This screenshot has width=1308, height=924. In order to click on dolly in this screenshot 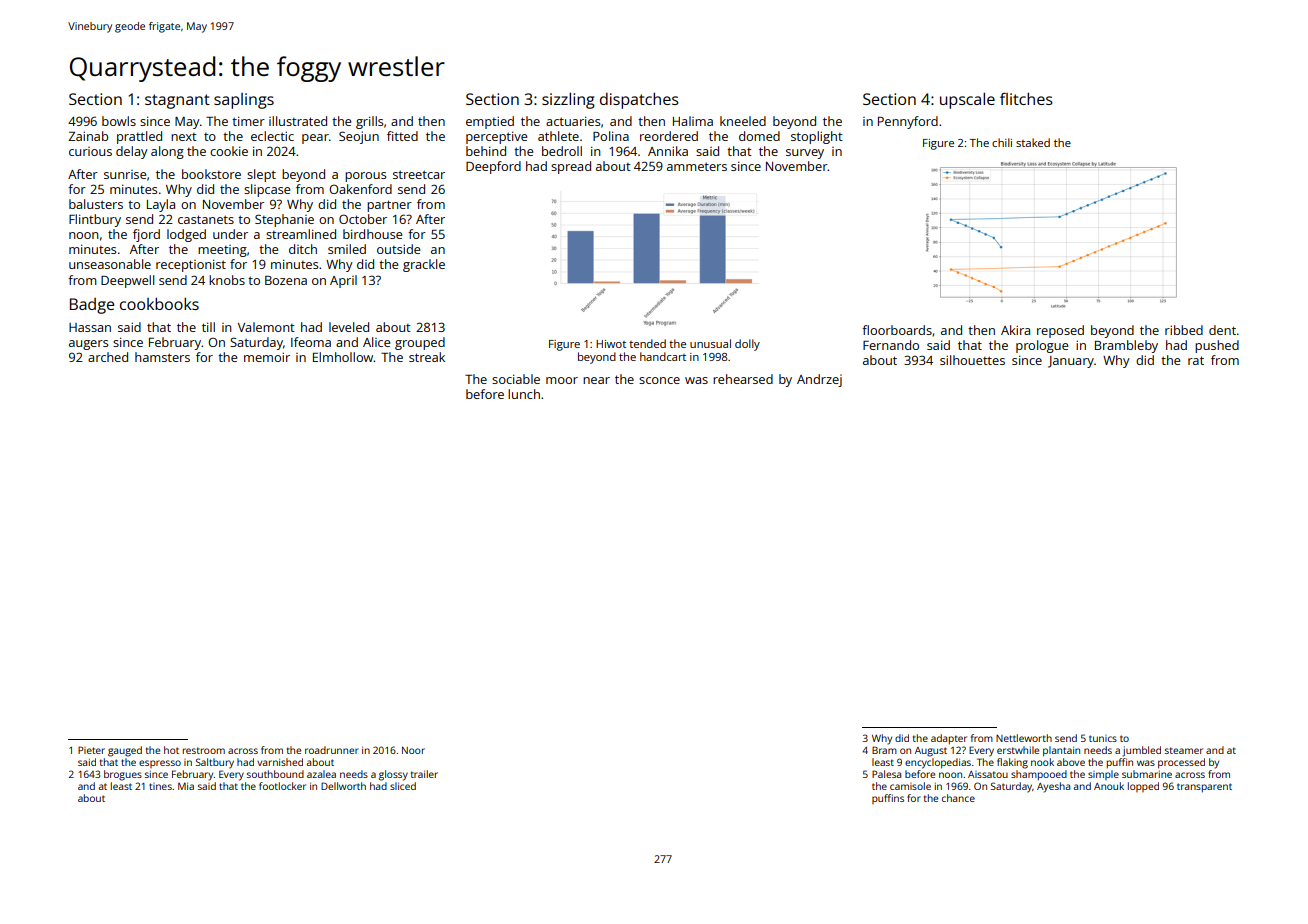, I will do `click(747, 345)`.
